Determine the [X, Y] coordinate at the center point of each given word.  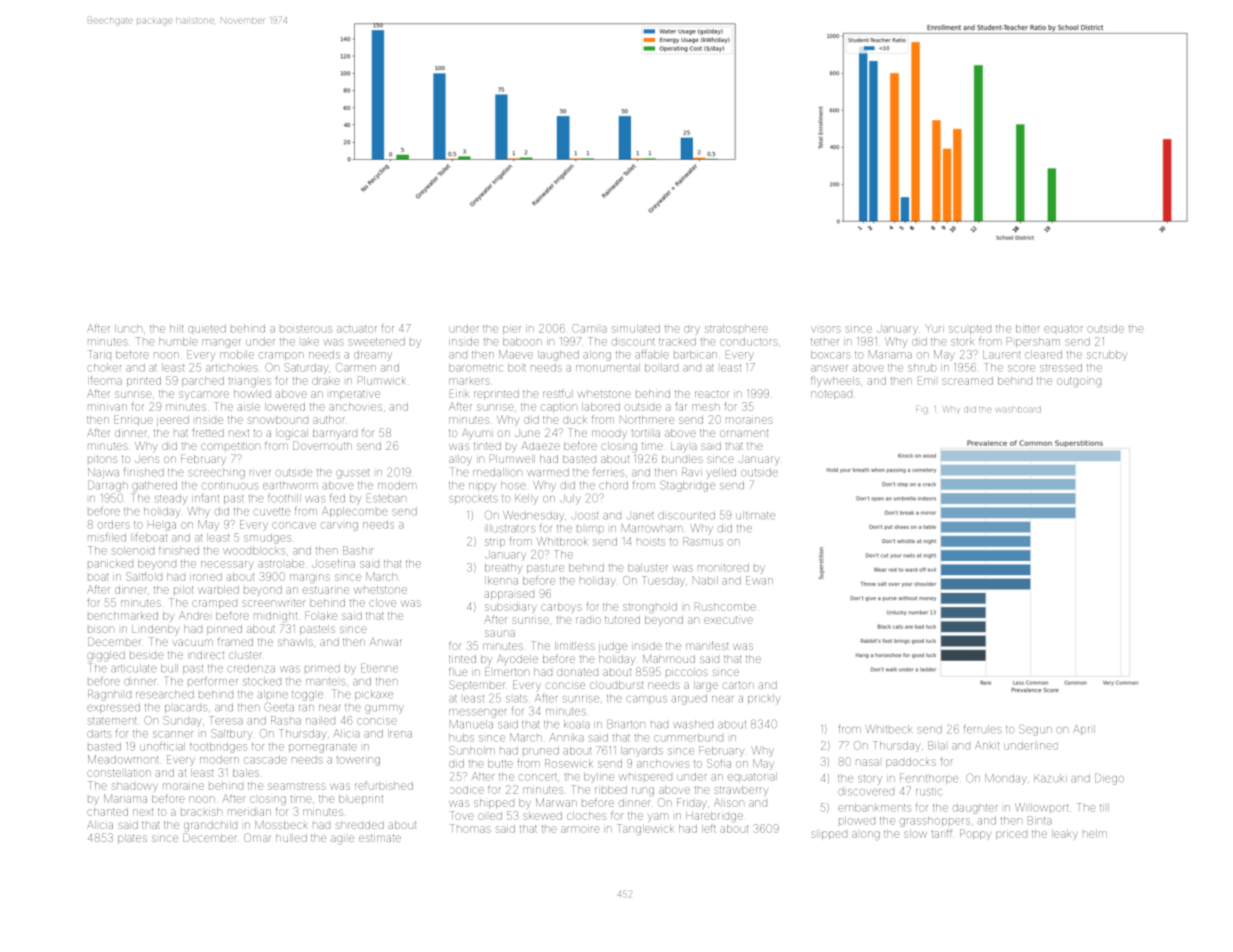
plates [132, 839]
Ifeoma [105, 380]
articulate [134, 668]
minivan [107, 407]
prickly [764, 699]
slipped [829, 835]
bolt [517, 367]
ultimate [755, 515]
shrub [922, 367]
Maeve [516, 354]
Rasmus [703, 541]
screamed [967, 381]
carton [738, 685]
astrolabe [281, 563]
